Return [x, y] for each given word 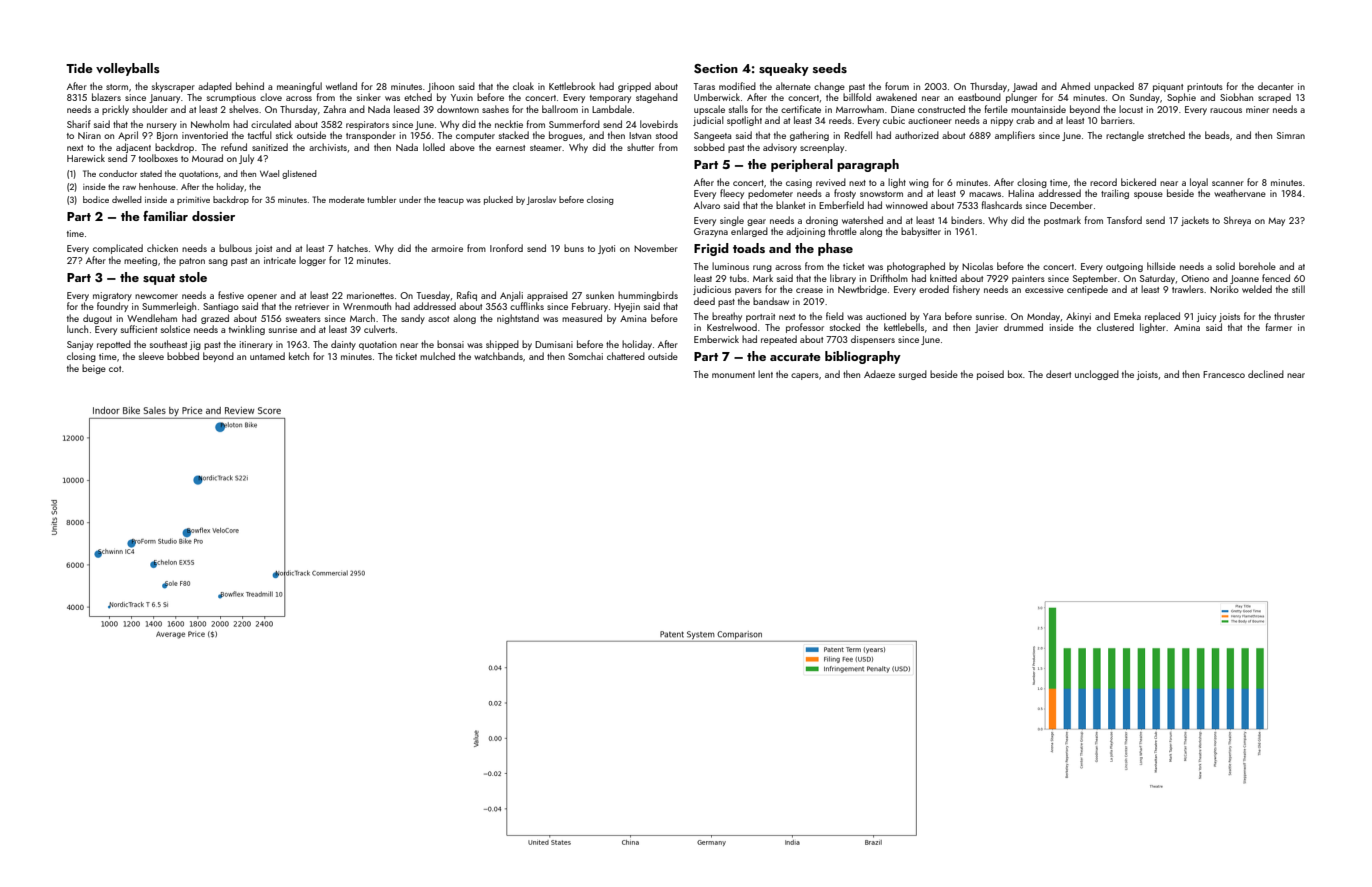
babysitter [921, 232]
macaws [985, 194]
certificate [801, 109]
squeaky [784, 69]
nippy [1002, 121]
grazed [215, 319]
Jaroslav [541, 200]
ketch [299, 356]
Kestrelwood [732, 327]
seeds [830, 68]
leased [407, 109]
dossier [213, 216]
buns [574, 248]
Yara [932, 316]
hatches [352, 248]
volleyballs [128, 69]
